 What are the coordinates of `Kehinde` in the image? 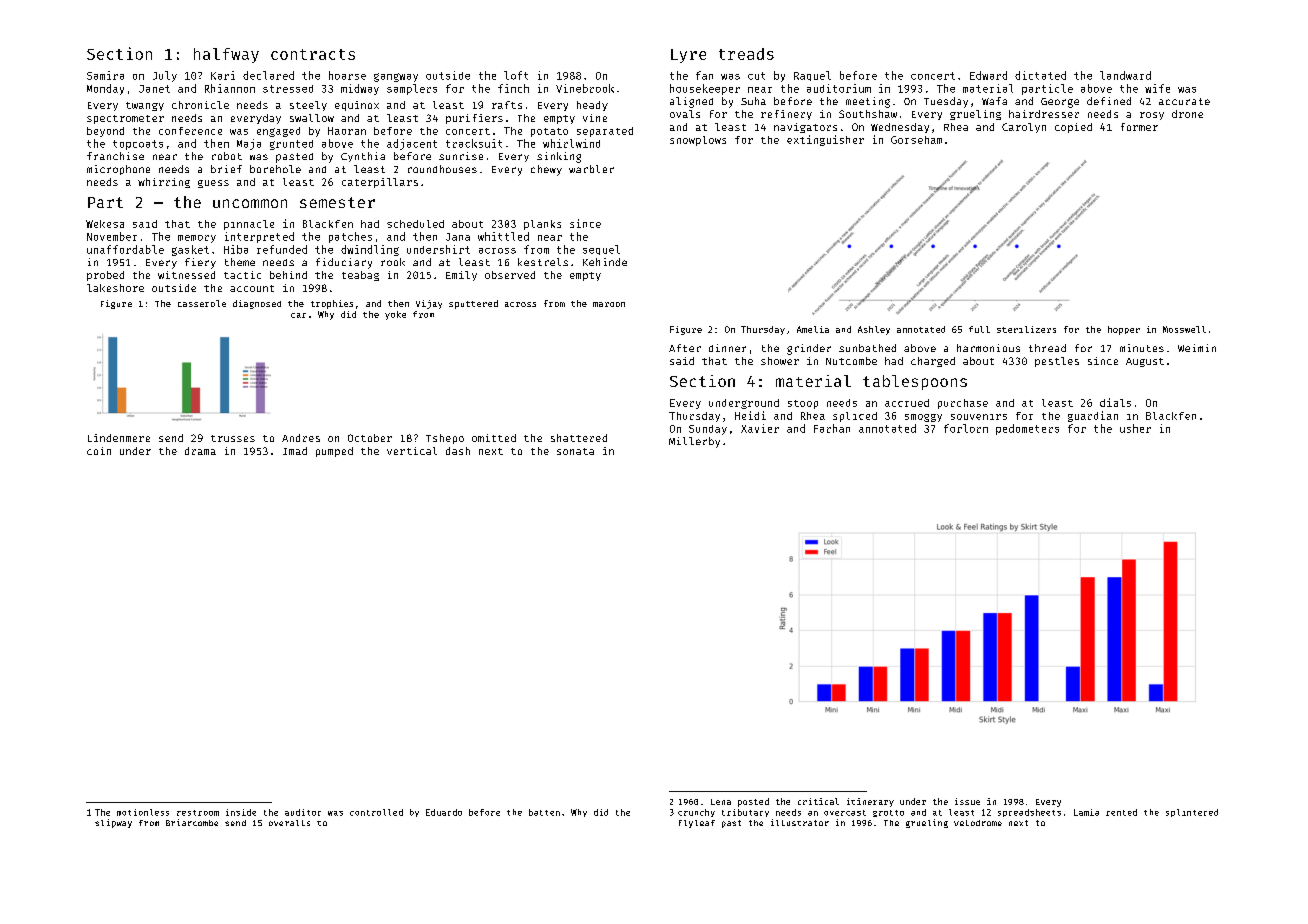 It's located at (605, 262).
